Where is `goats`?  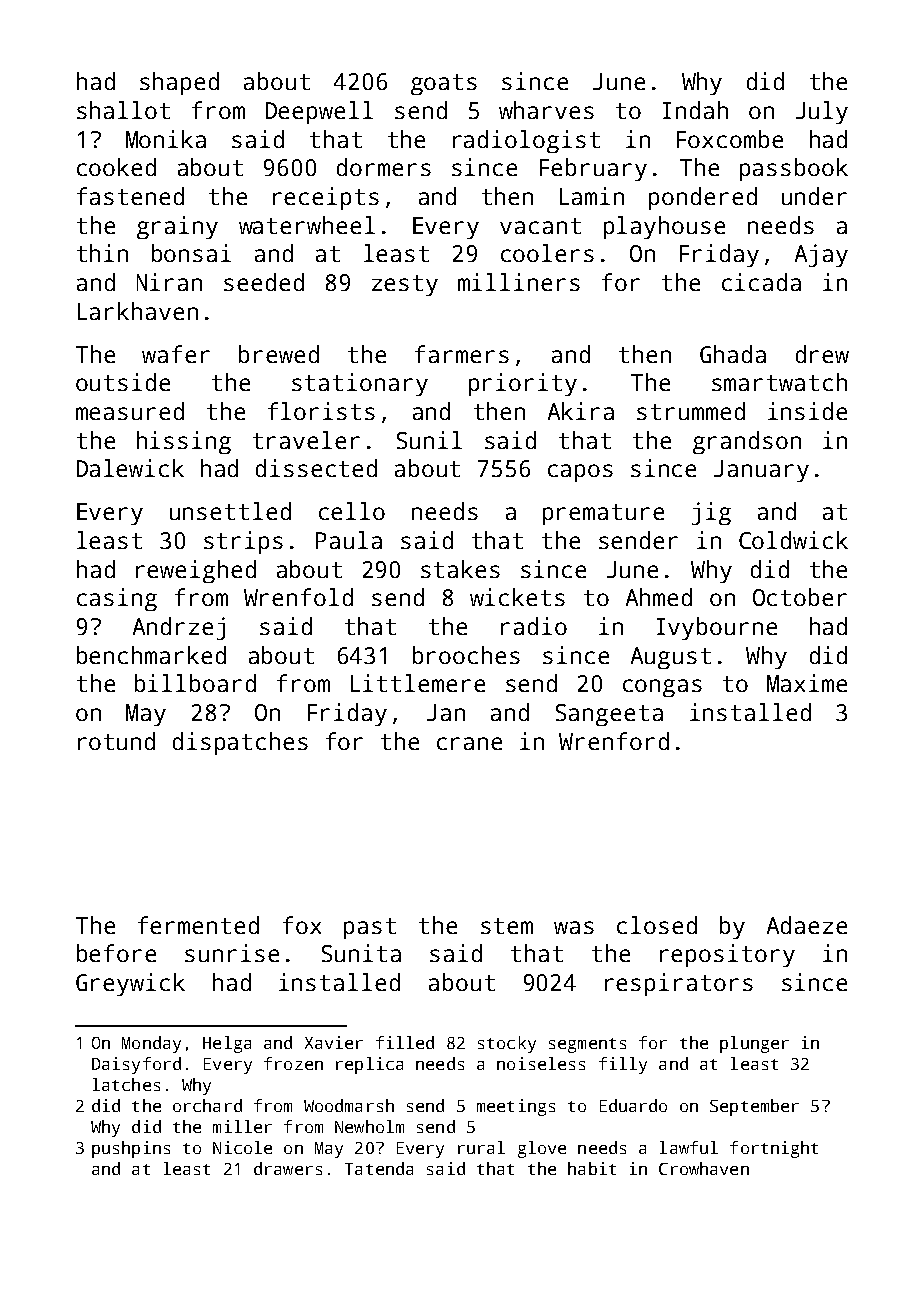 goats is located at coordinates (444, 84).
